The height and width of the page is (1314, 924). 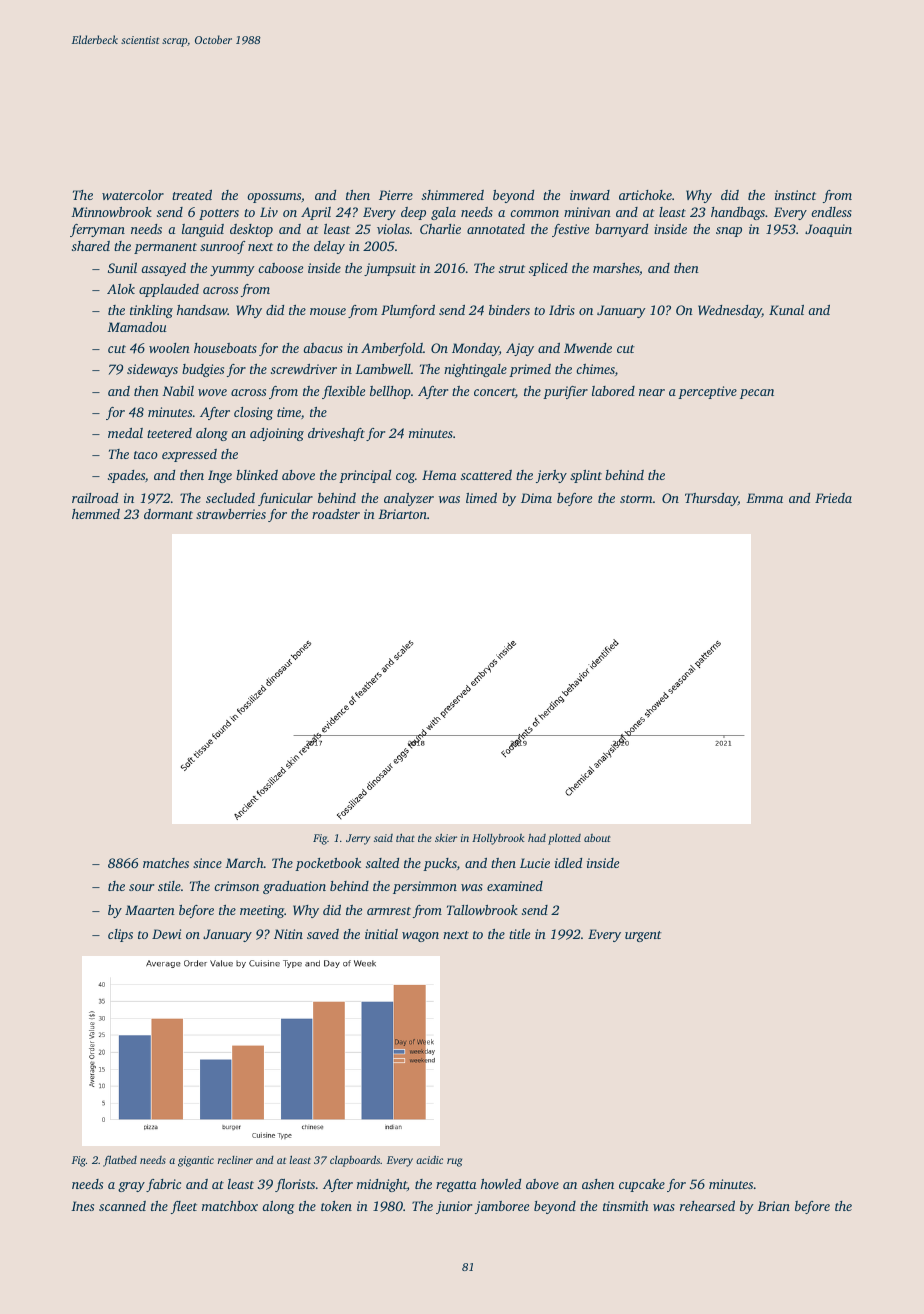 I want to click on strawberries, so click(x=231, y=514).
